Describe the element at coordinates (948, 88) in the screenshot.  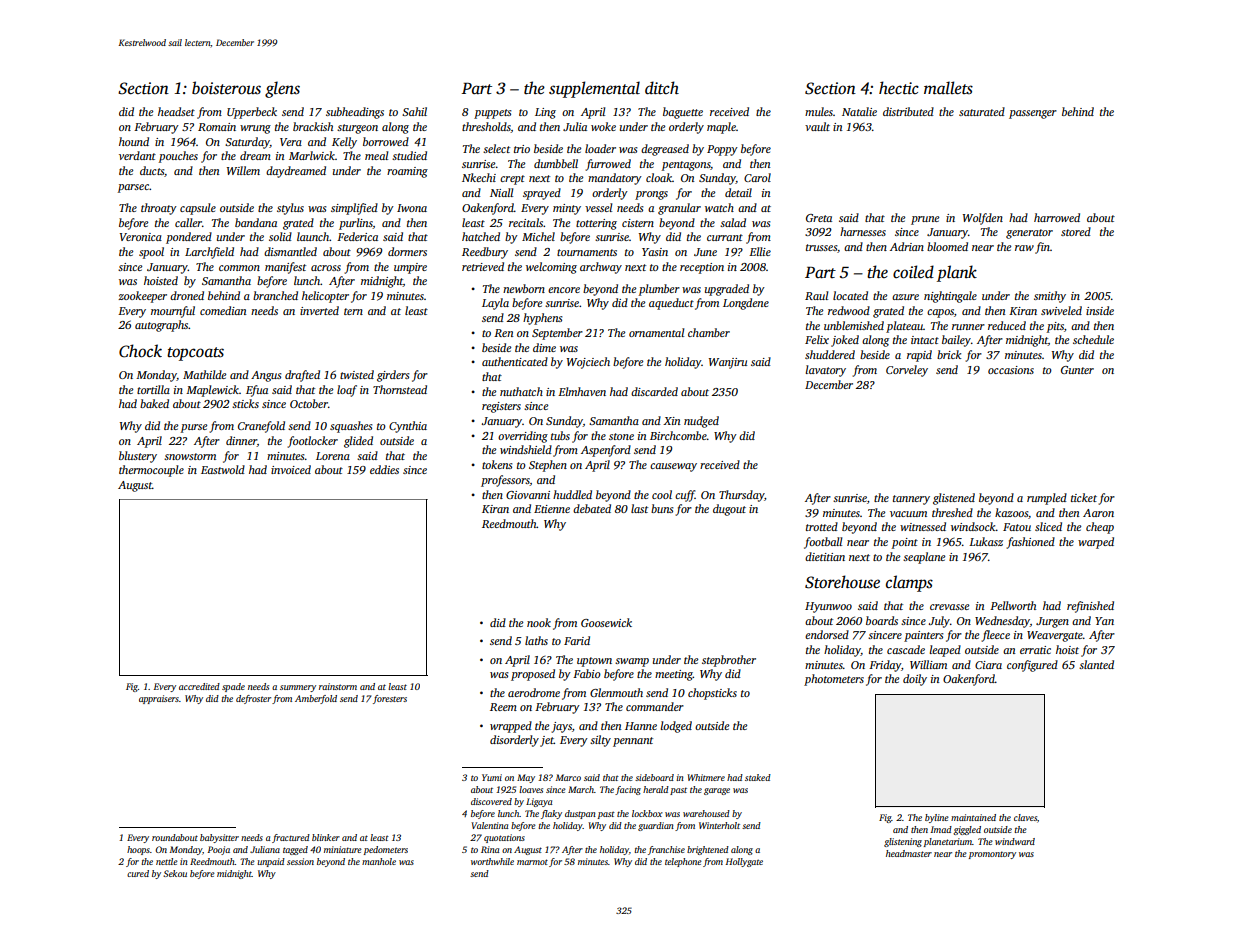
I see `mallets` at that location.
